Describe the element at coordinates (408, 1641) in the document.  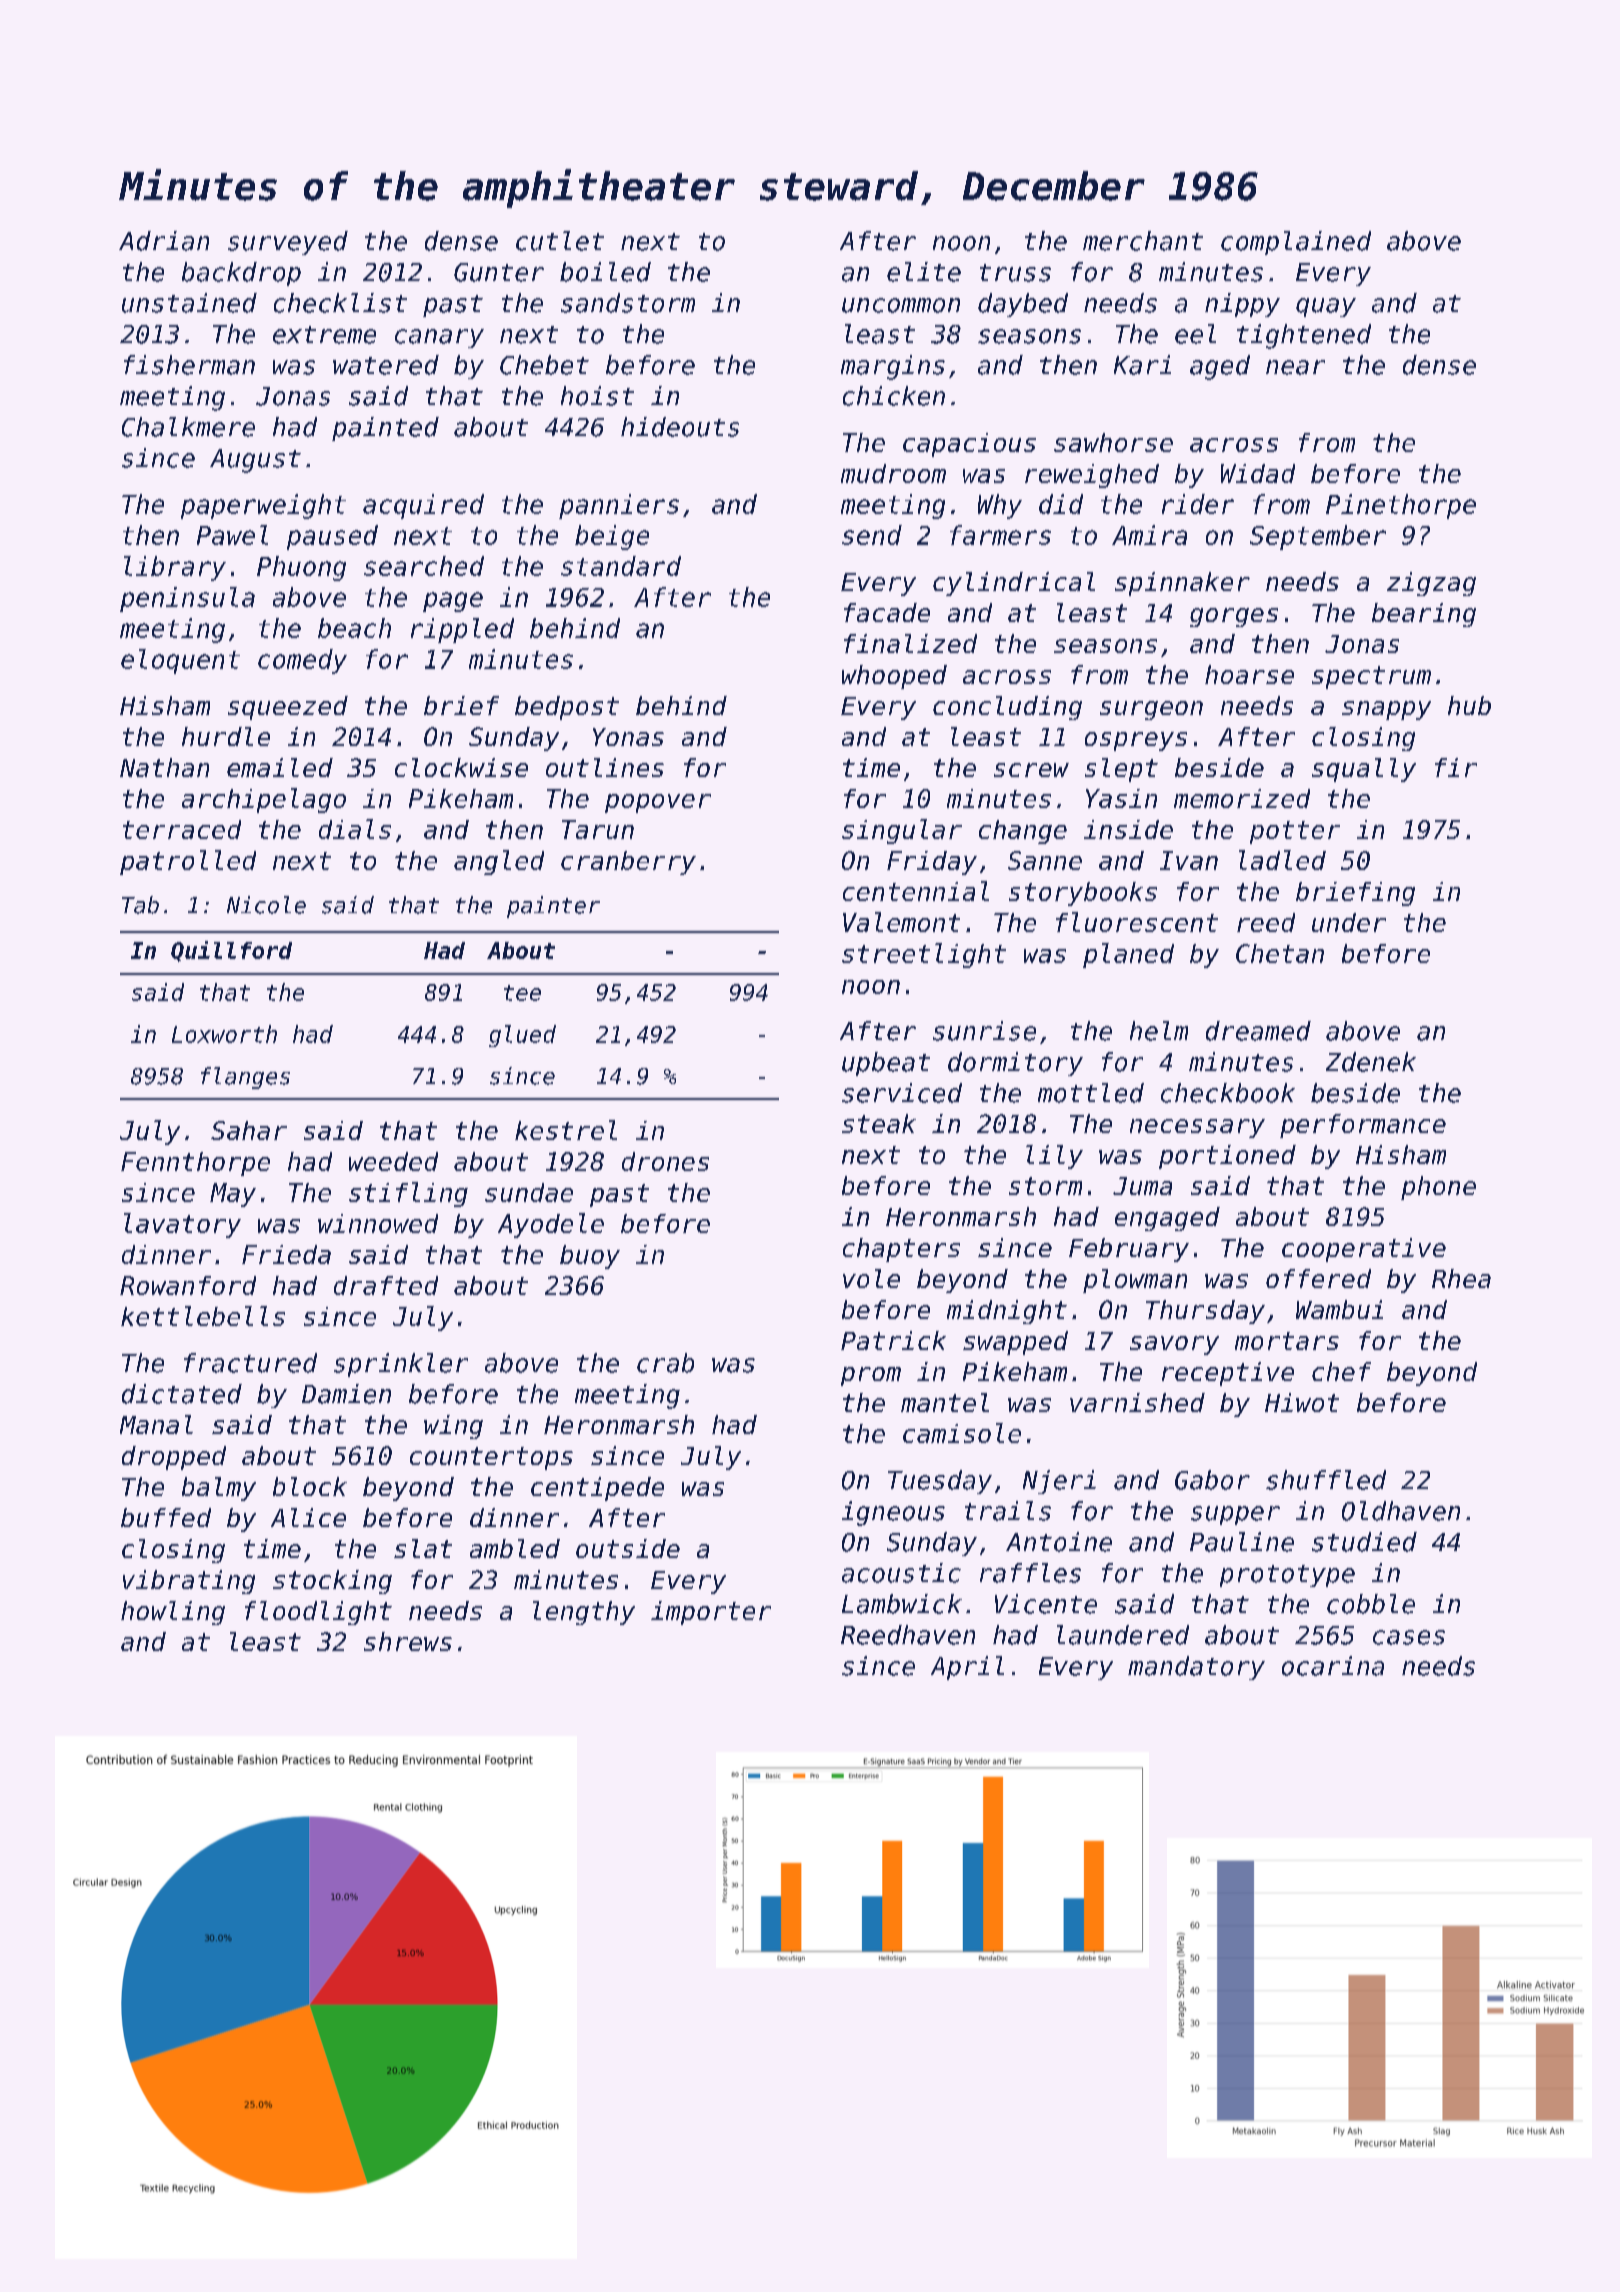
I see `shrews` at that location.
